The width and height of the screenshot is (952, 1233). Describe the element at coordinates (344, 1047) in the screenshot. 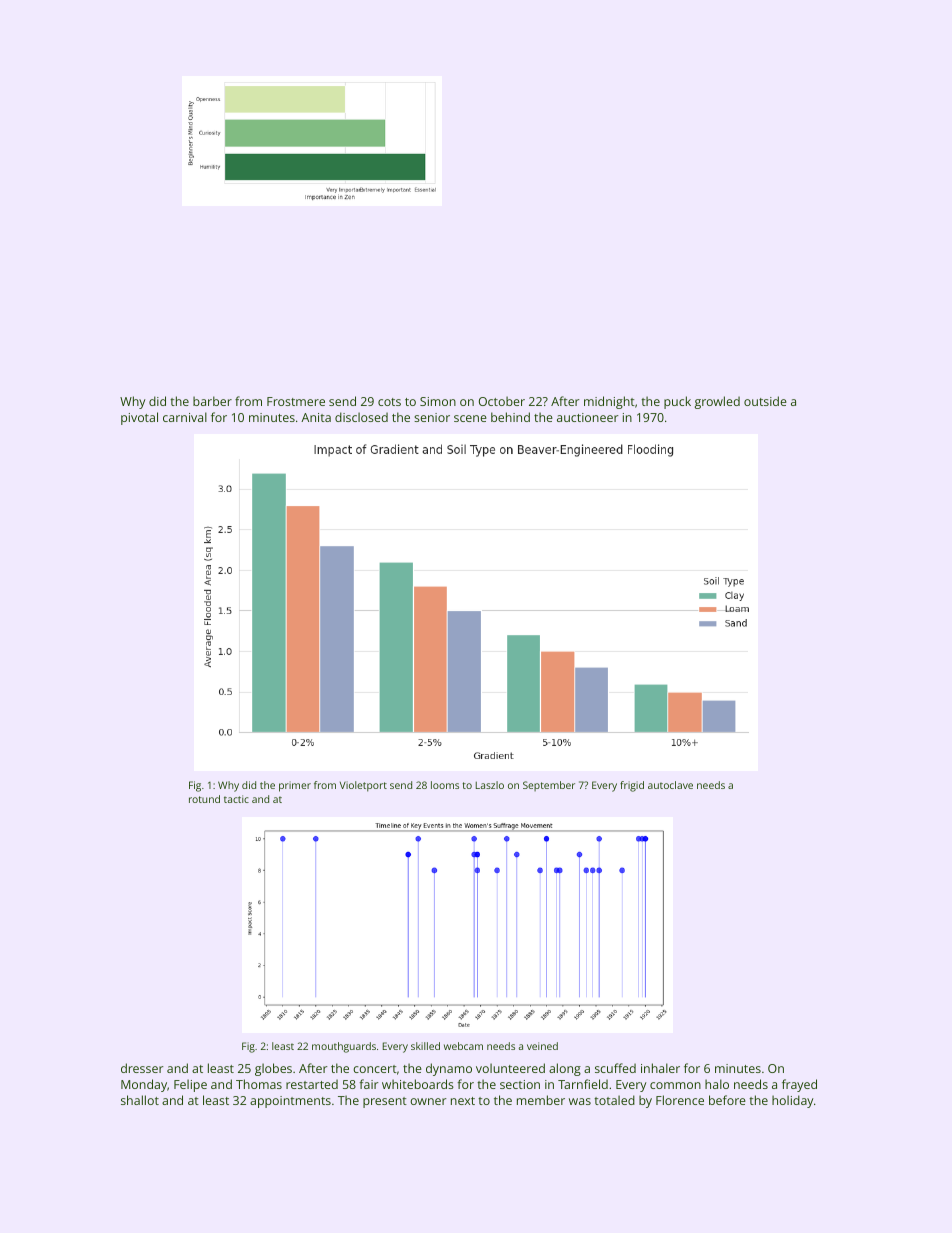

I see `mouthguards` at that location.
